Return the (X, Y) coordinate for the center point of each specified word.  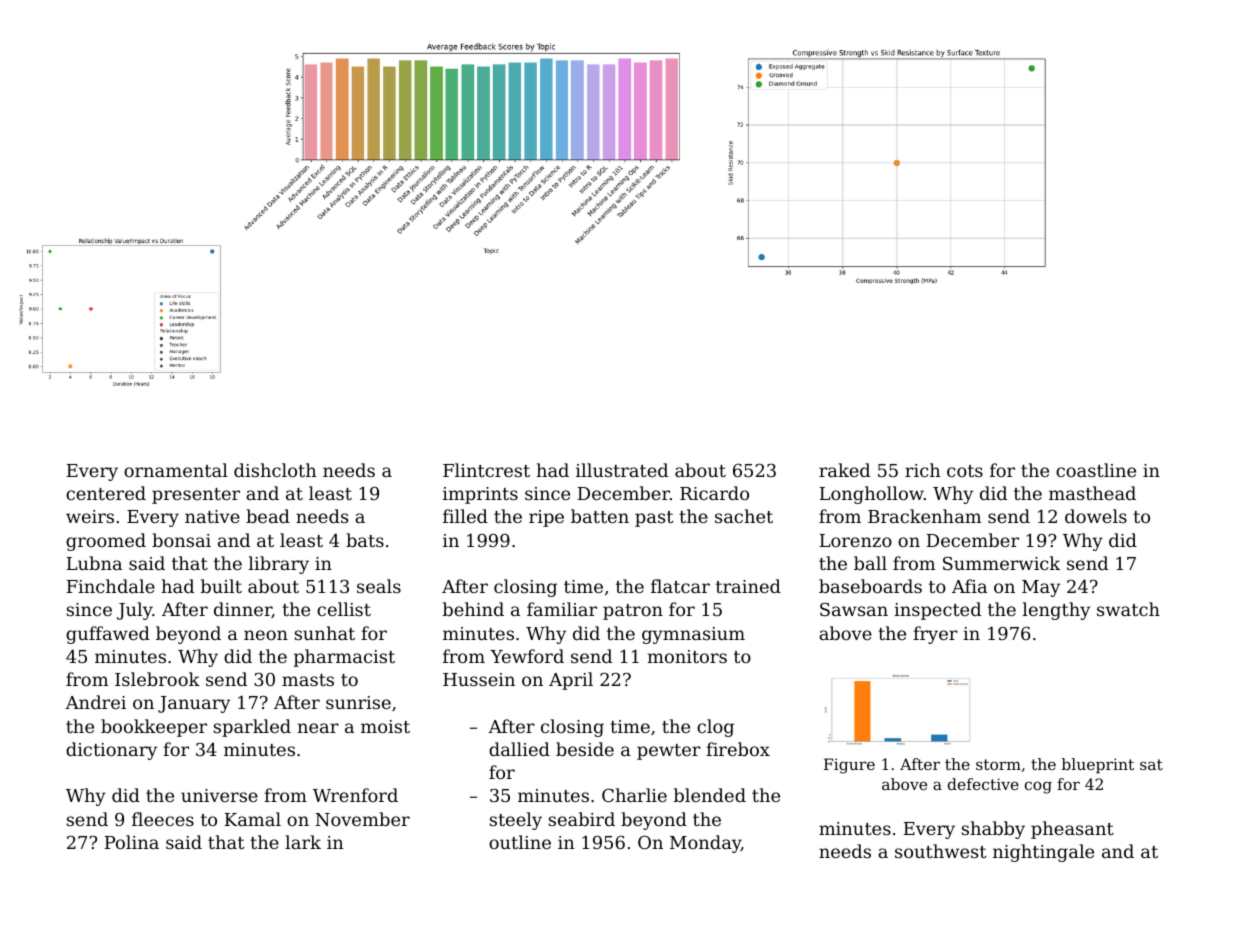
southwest (940, 851)
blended (710, 795)
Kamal (253, 819)
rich (923, 470)
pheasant (1072, 830)
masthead (1092, 493)
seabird (582, 819)
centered (106, 493)
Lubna (94, 563)
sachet (744, 516)
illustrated (622, 470)
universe (219, 795)
